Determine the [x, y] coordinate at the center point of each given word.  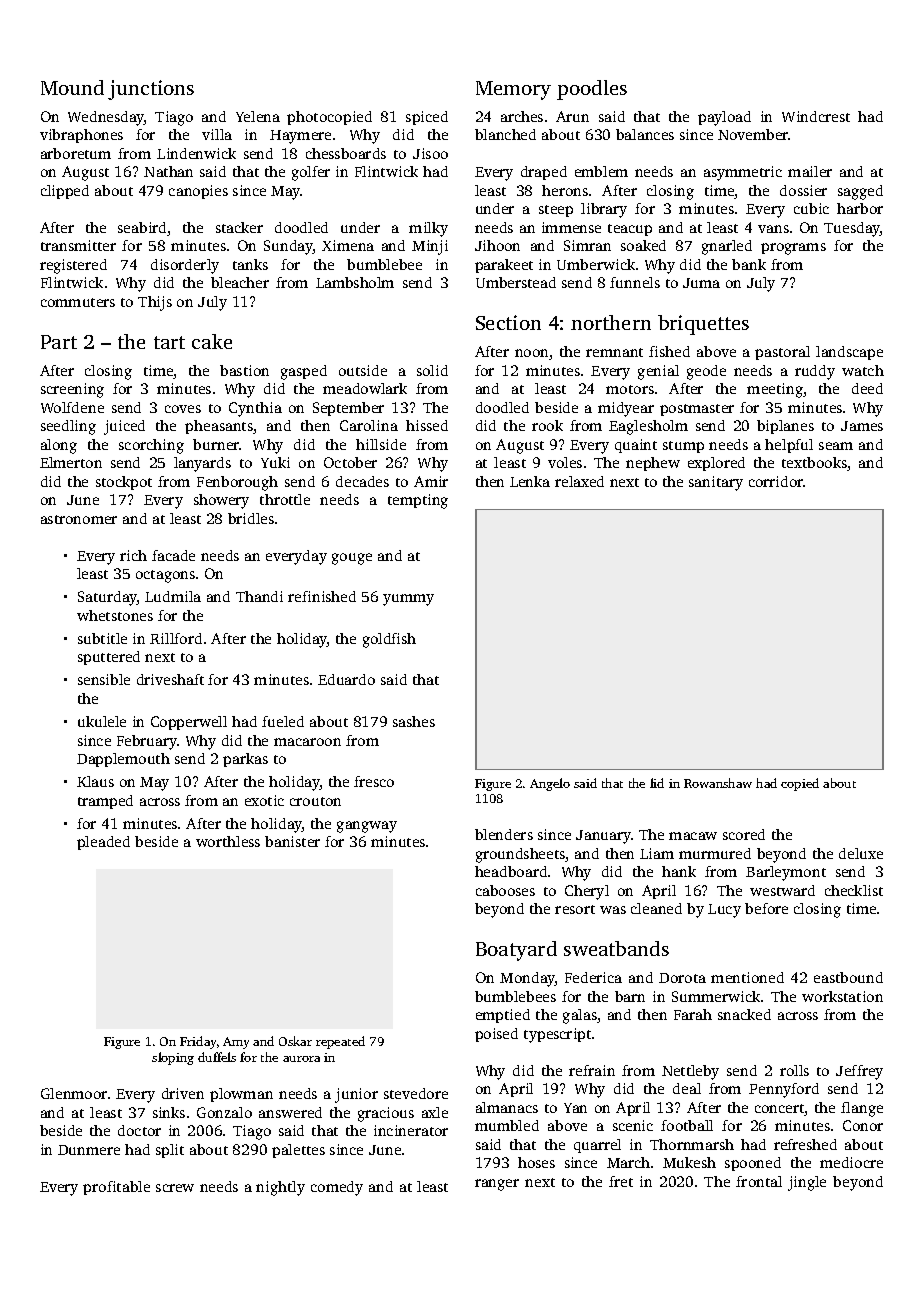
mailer [810, 171]
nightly [280, 1188]
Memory [513, 90]
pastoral [782, 353]
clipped [65, 192]
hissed [427, 425]
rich [133, 555]
